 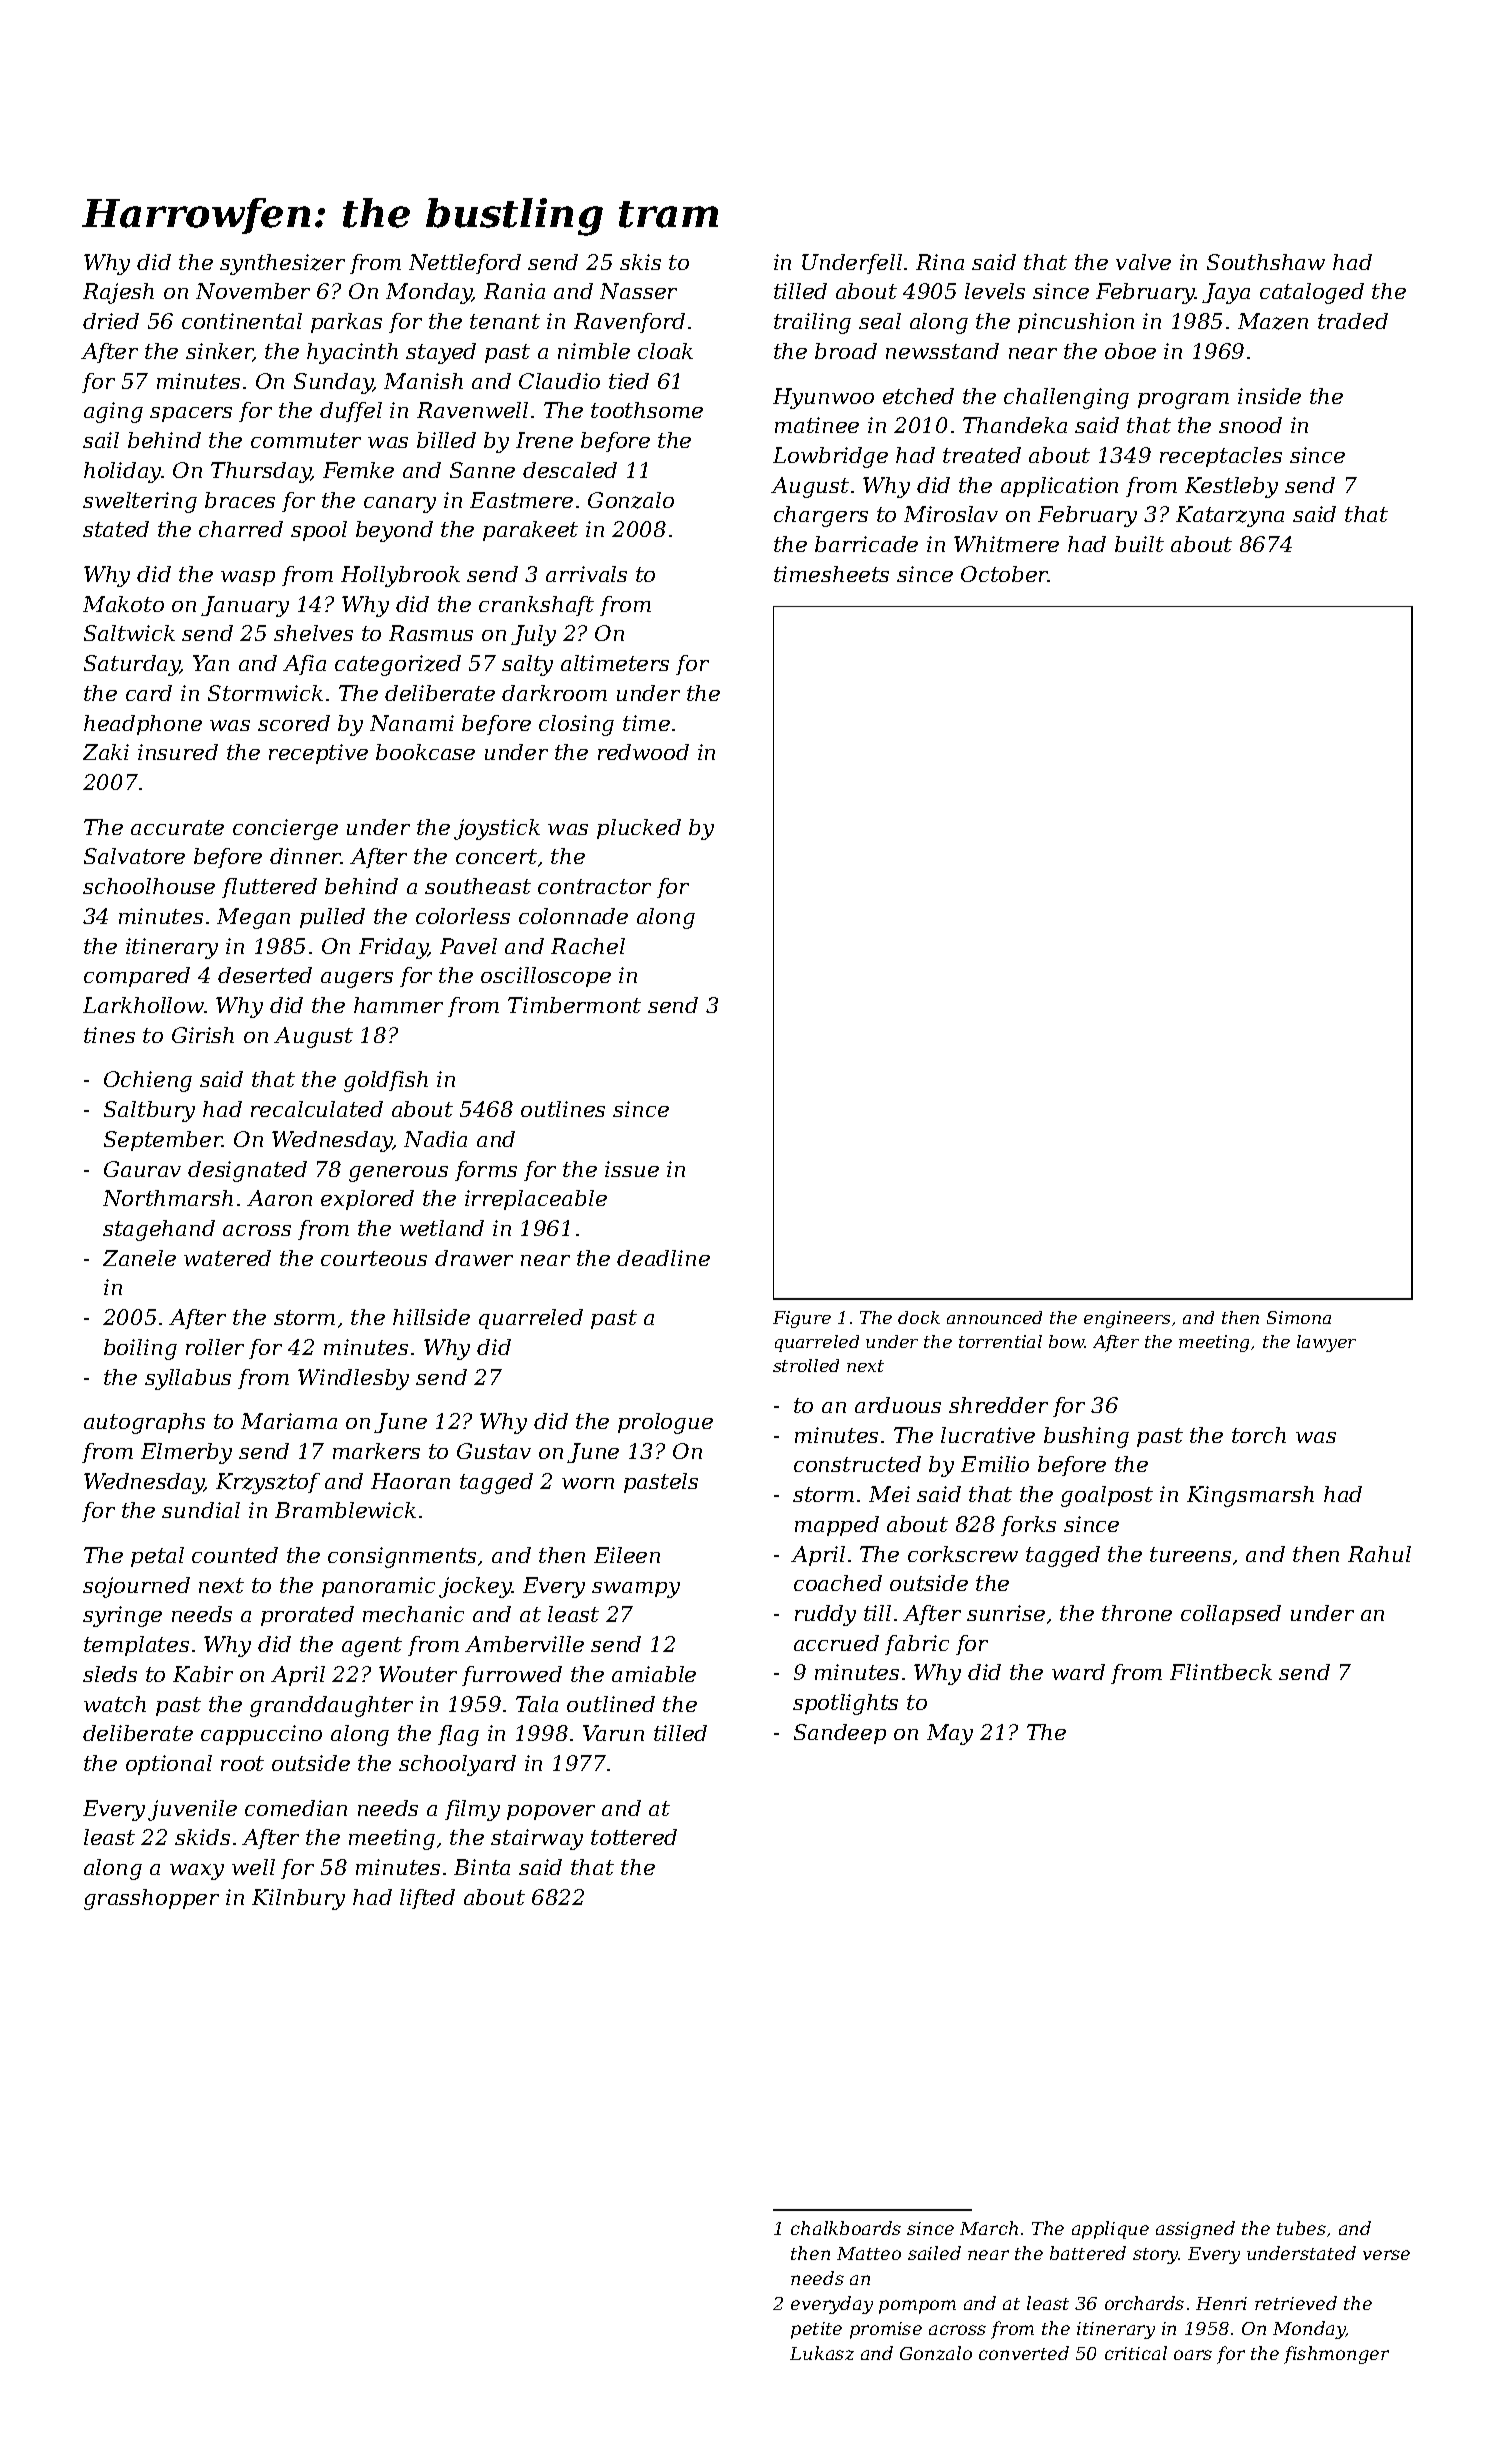 I want to click on arrivals, so click(x=586, y=574).
